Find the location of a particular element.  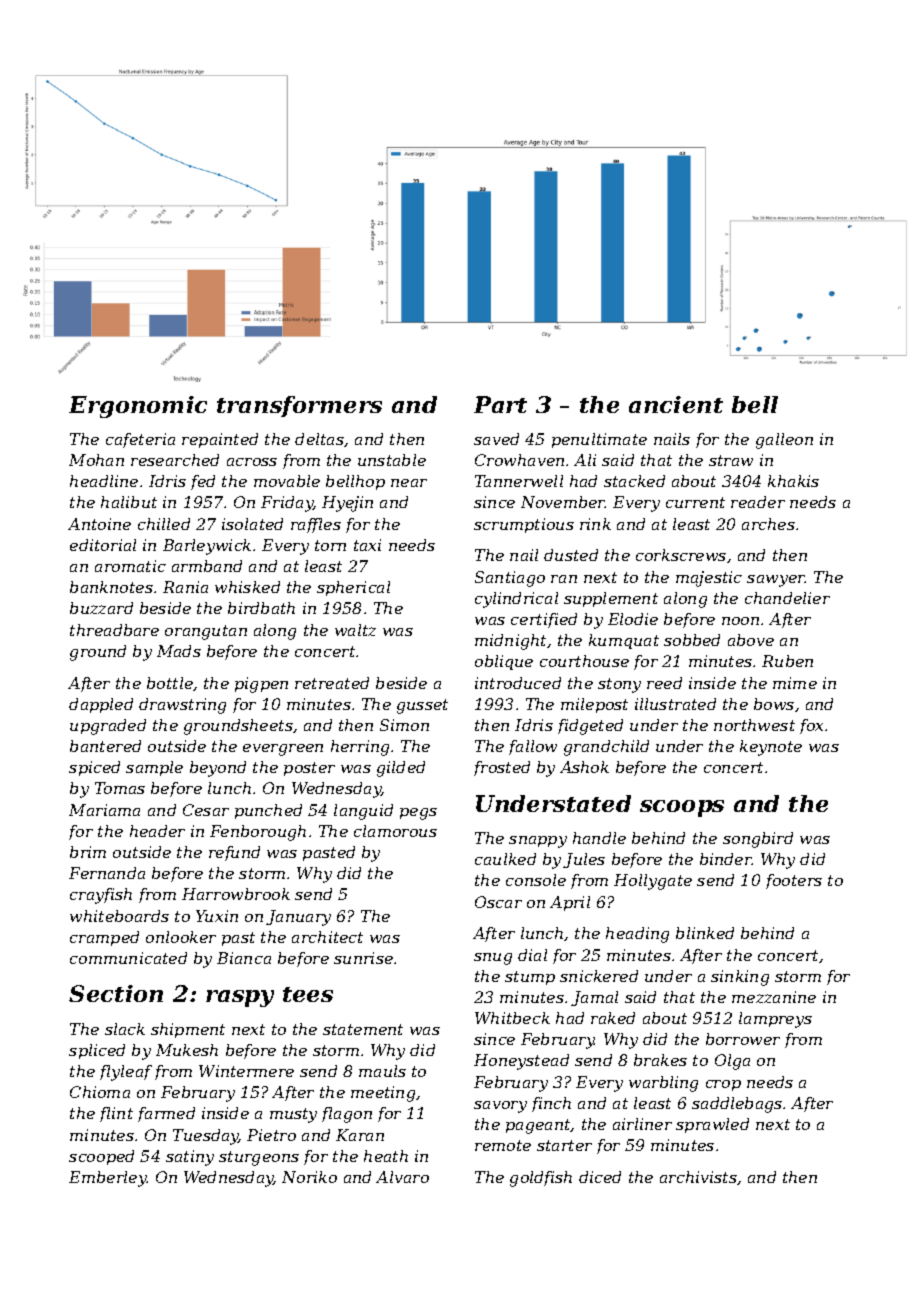

deltas is located at coordinates (319, 439).
